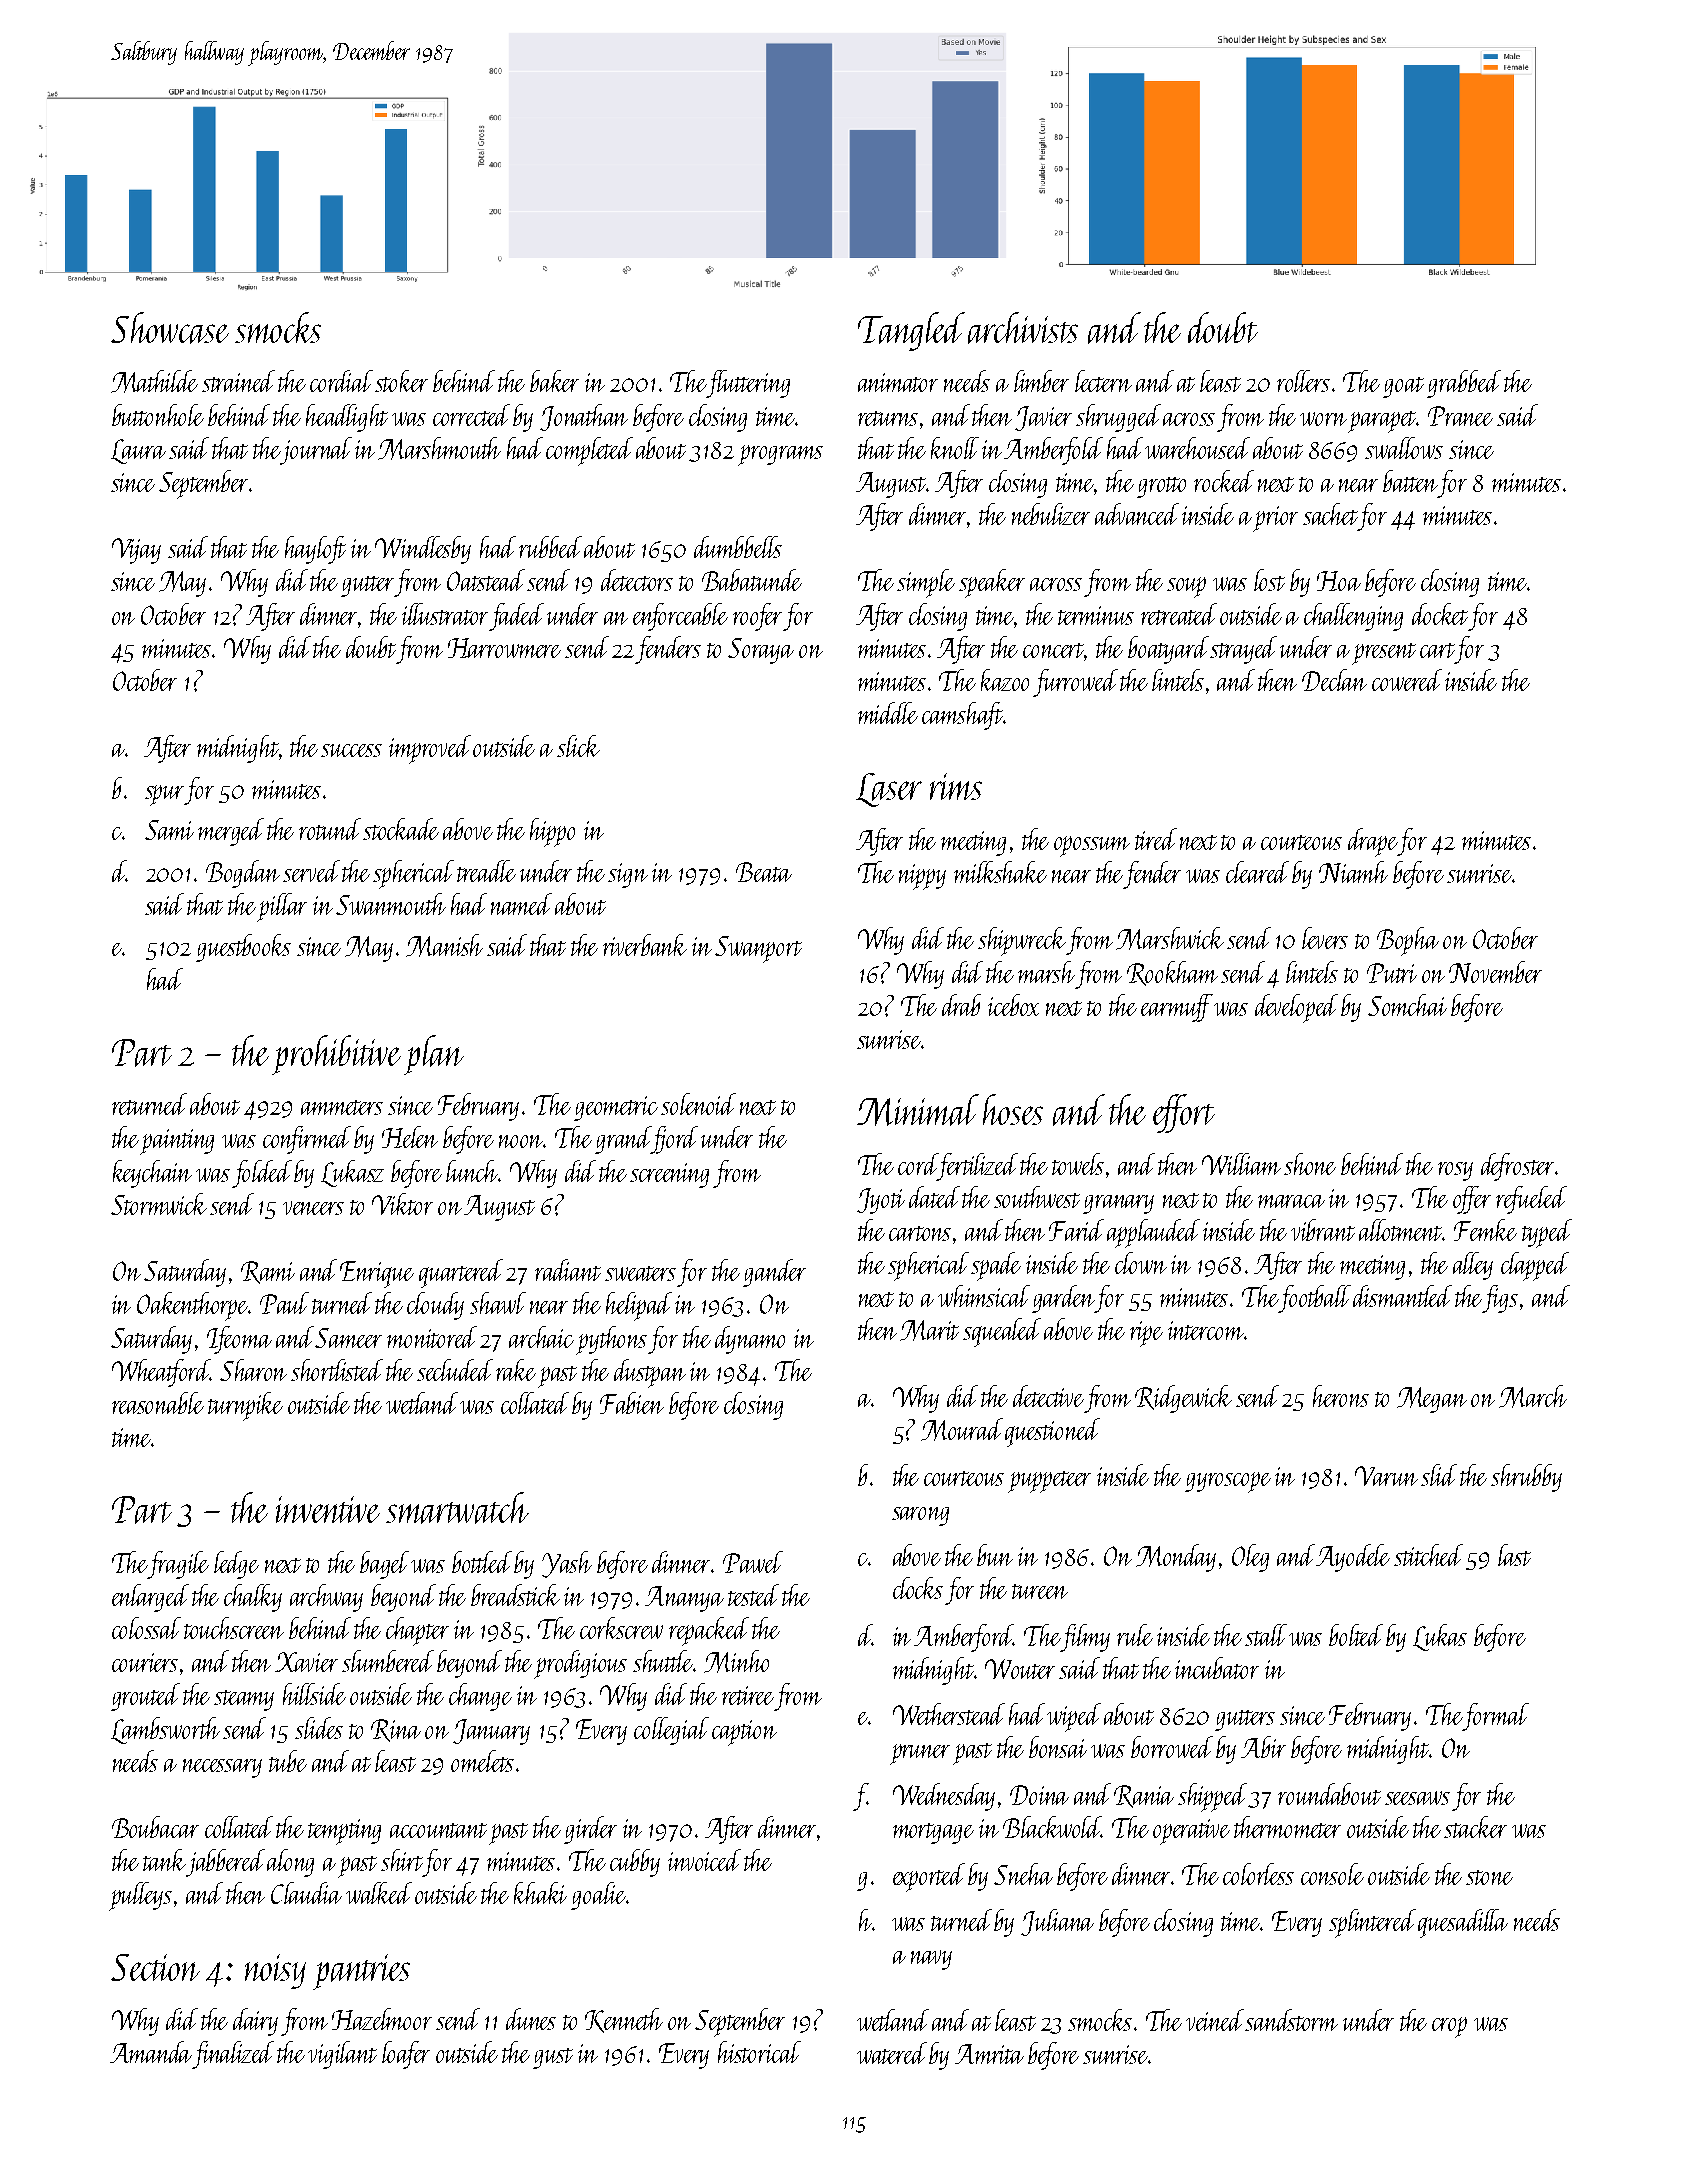 The width and height of the image is (1683, 2178). What do you see at coordinates (931, 1960) in the image?
I see `navy` at bounding box center [931, 1960].
